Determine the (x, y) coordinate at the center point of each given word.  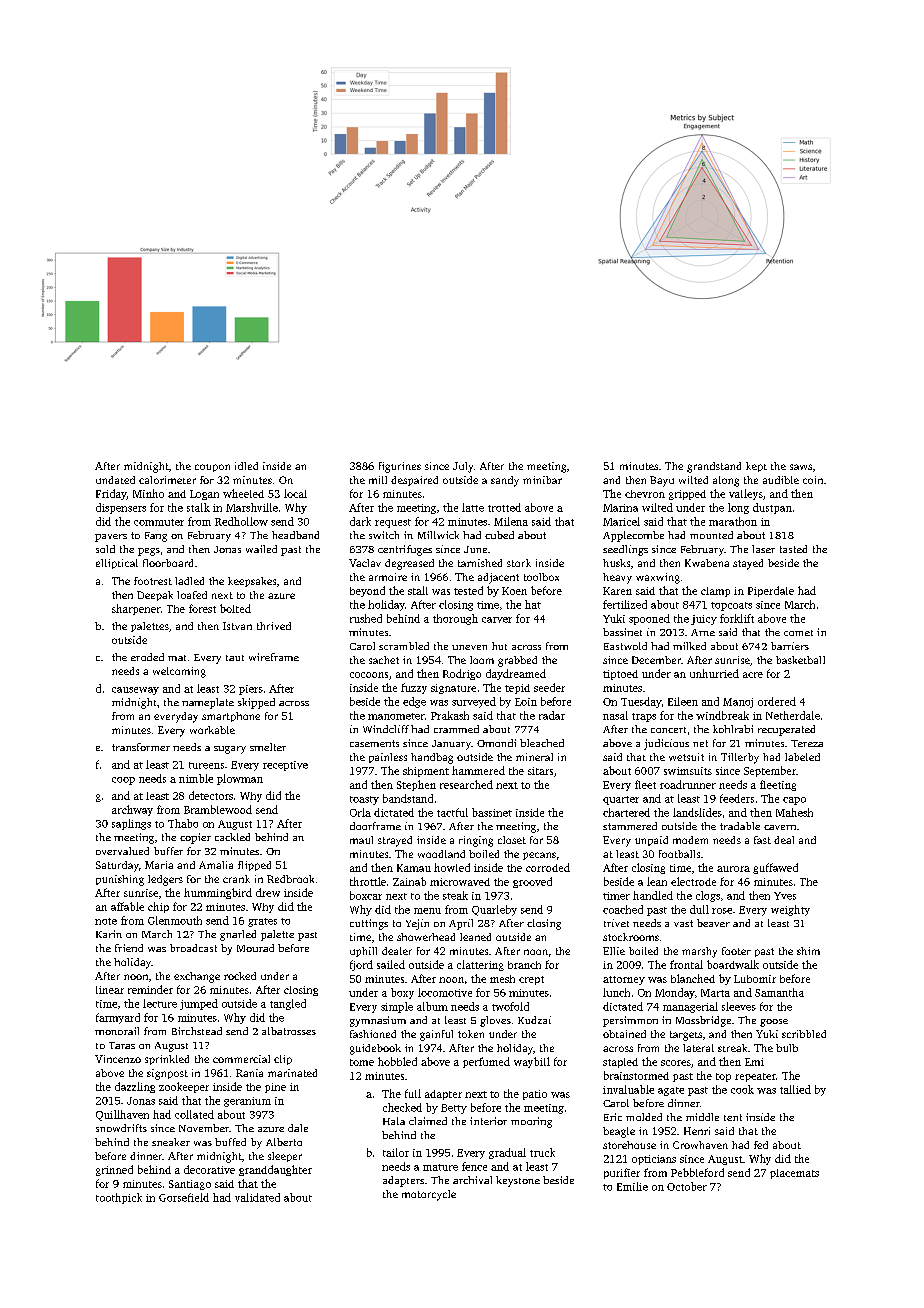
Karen (617, 591)
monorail (117, 1031)
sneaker (171, 1142)
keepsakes (252, 582)
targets (686, 1036)
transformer (141, 747)
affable (127, 906)
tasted (793, 549)
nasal (615, 715)
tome (362, 1062)
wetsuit (686, 757)
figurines (400, 467)
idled (246, 466)
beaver (713, 923)
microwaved (460, 882)
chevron (645, 494)
